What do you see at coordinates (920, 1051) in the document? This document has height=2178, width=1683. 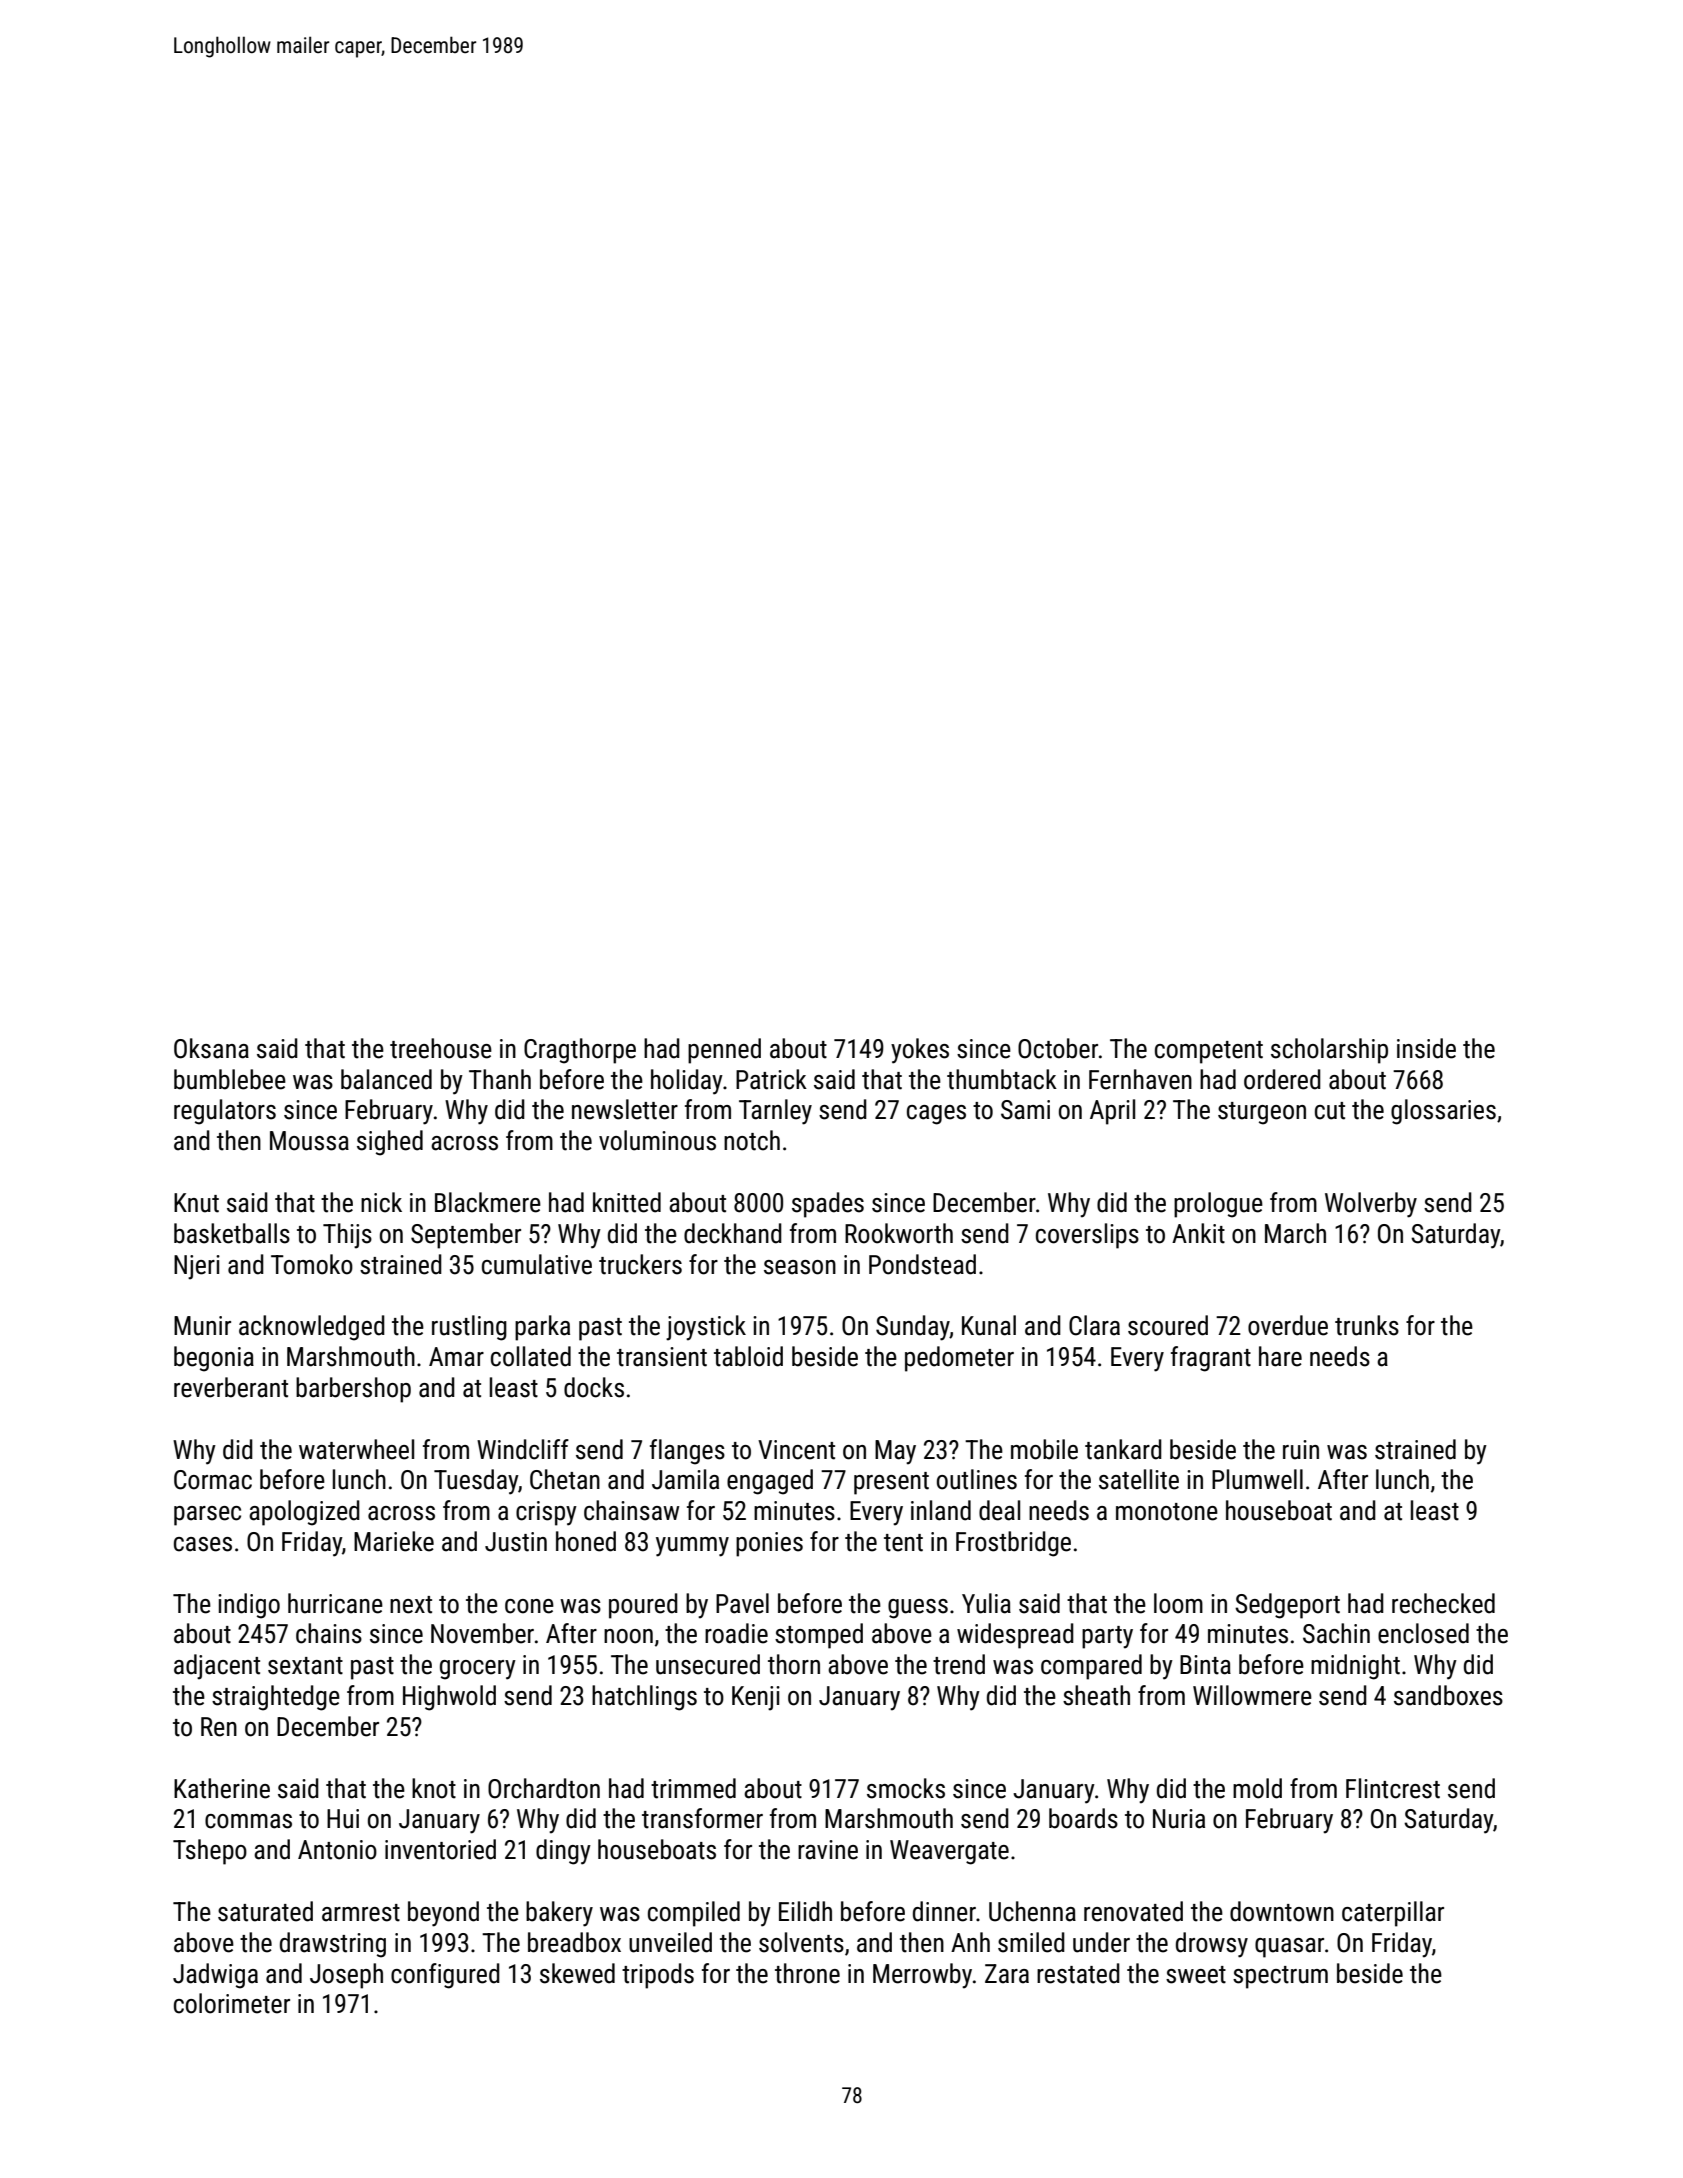 I see `yokes` at bounding box center [920, 1051].
